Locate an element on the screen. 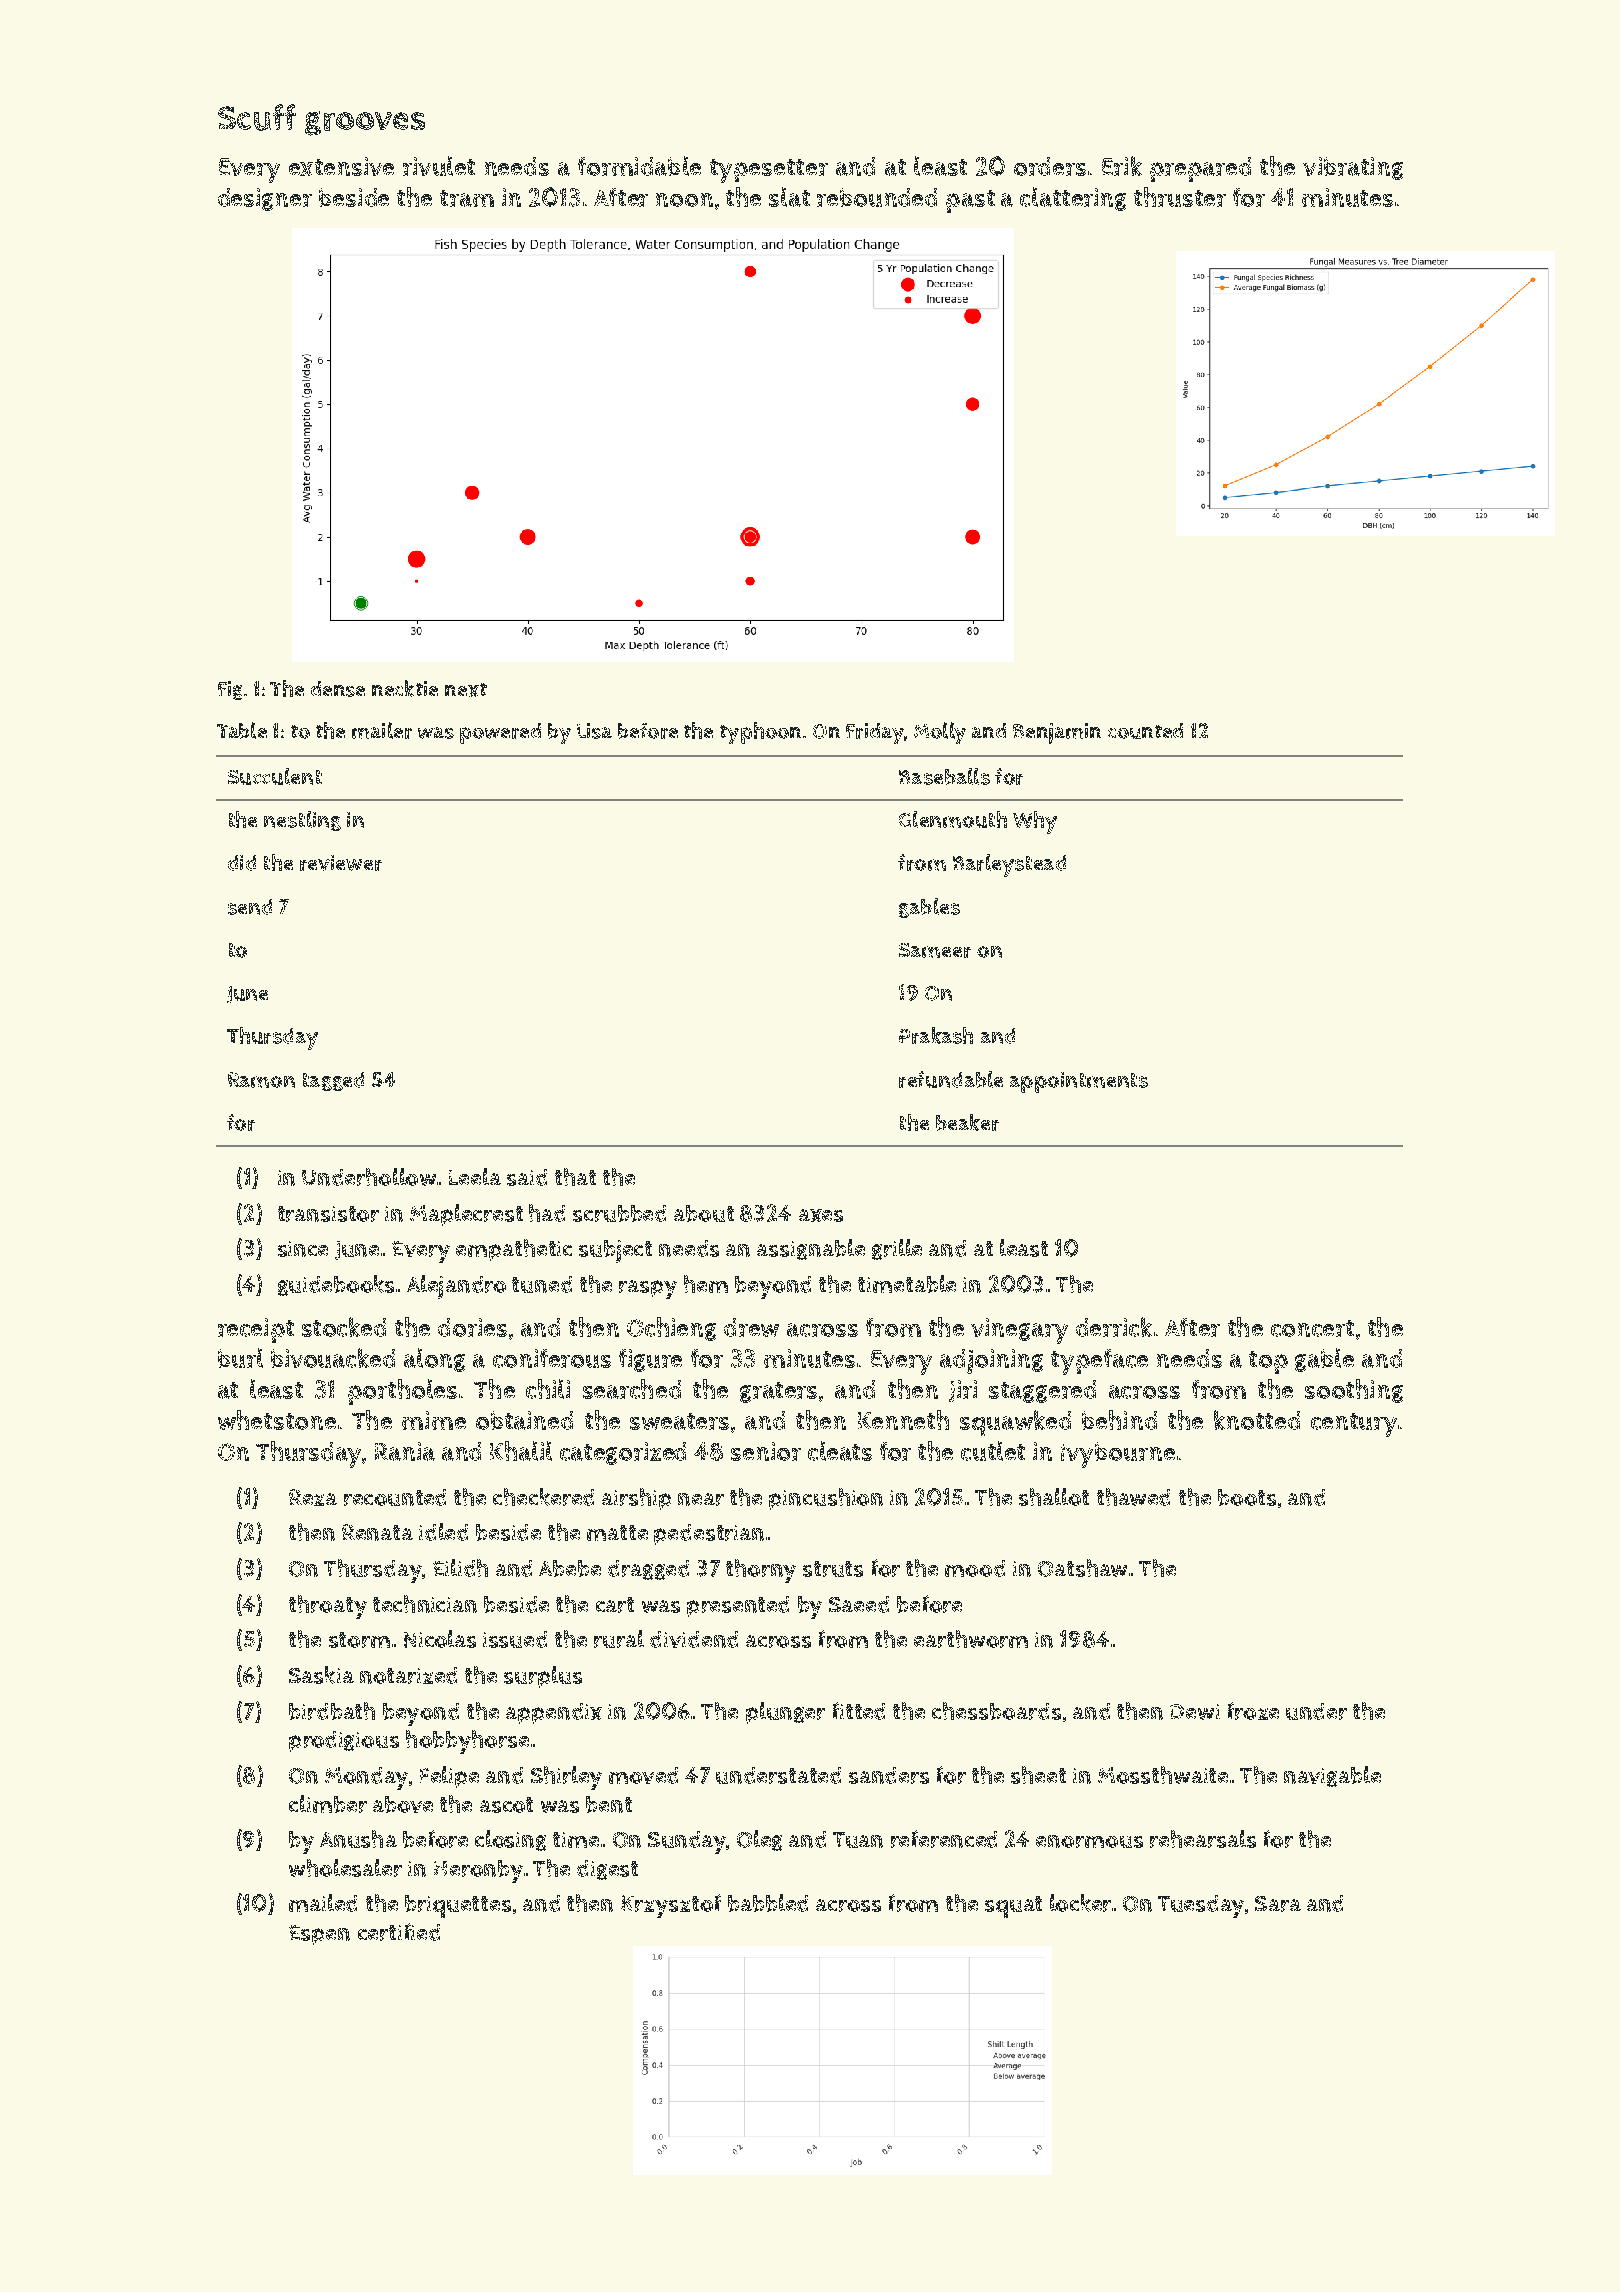  cutlet is located at coordinates (993, 1451).
